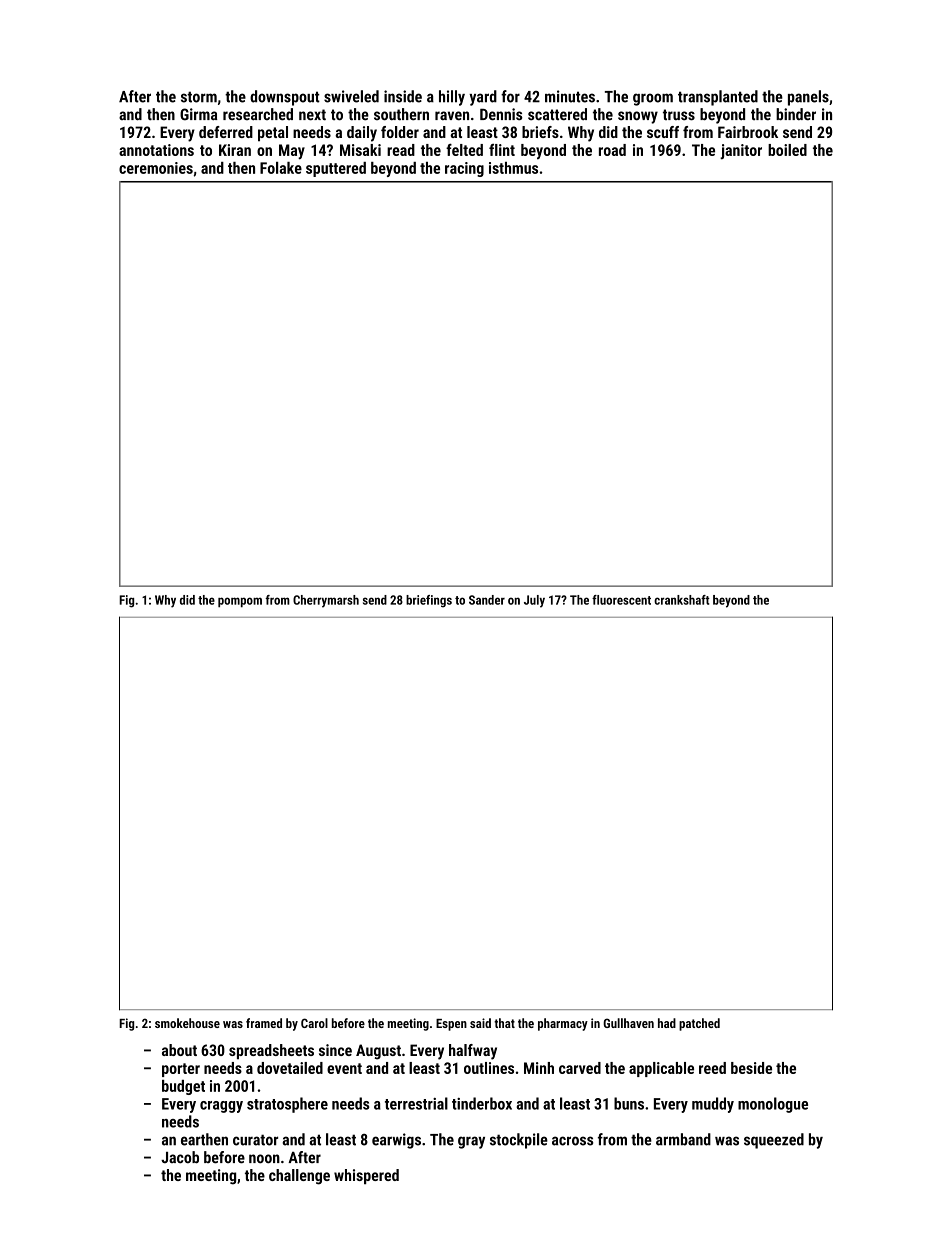 The height and width of the image is (1233, 952). Describe the element at coordinates (718, 98) in the image. I see `transplanted` at that location.
